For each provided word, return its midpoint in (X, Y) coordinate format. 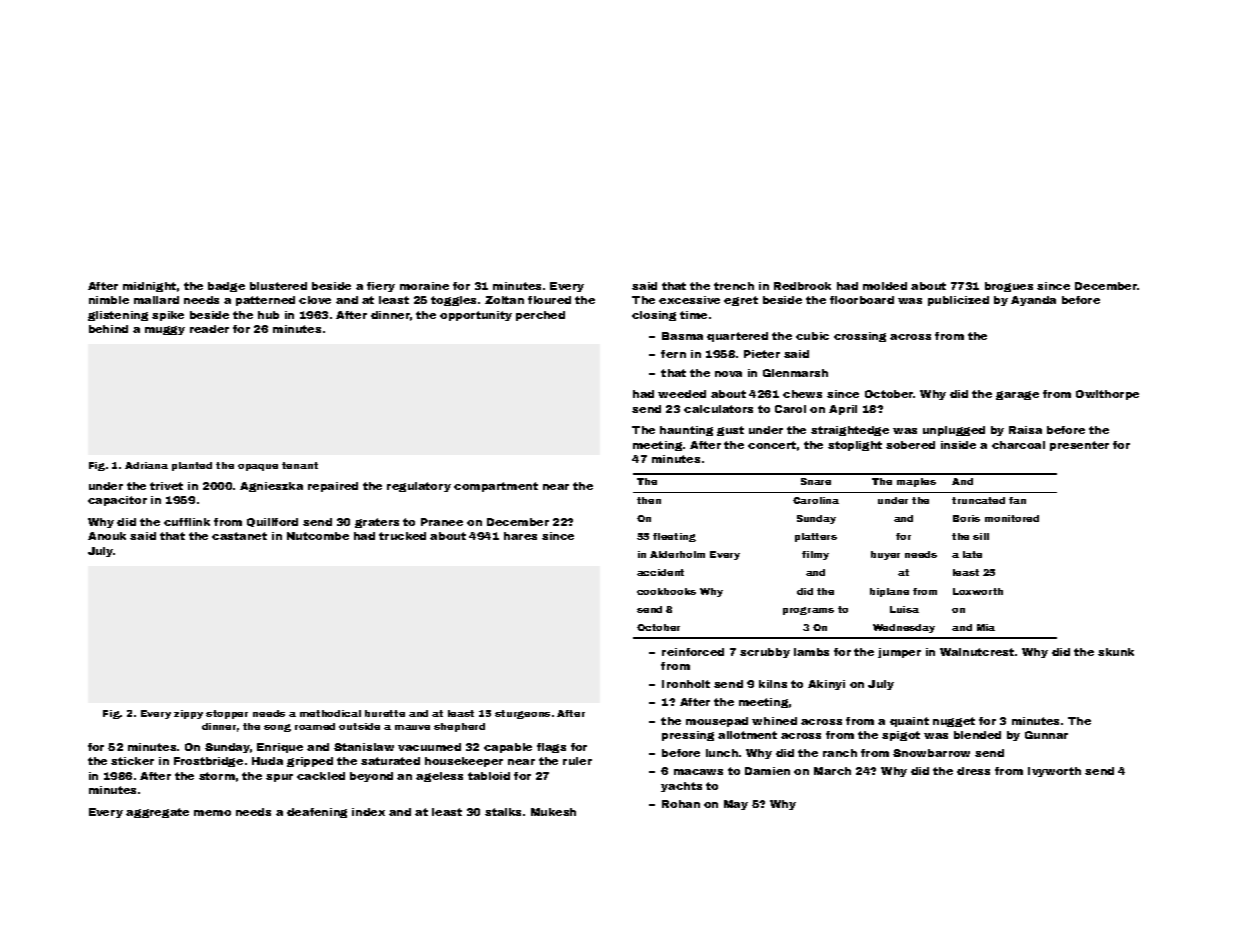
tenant (300, 465)
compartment (496, 487)
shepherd (459, 727)
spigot (901, 736)
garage (1017, 395)
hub (268, 315)
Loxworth (978, 591)
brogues (1009, 287)
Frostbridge (208, 762)
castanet (239, 536)
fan (1017, 500)
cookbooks (666, 591)
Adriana (146, 465)
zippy (188, 714)
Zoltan (504, 300)
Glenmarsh (795, 373)
